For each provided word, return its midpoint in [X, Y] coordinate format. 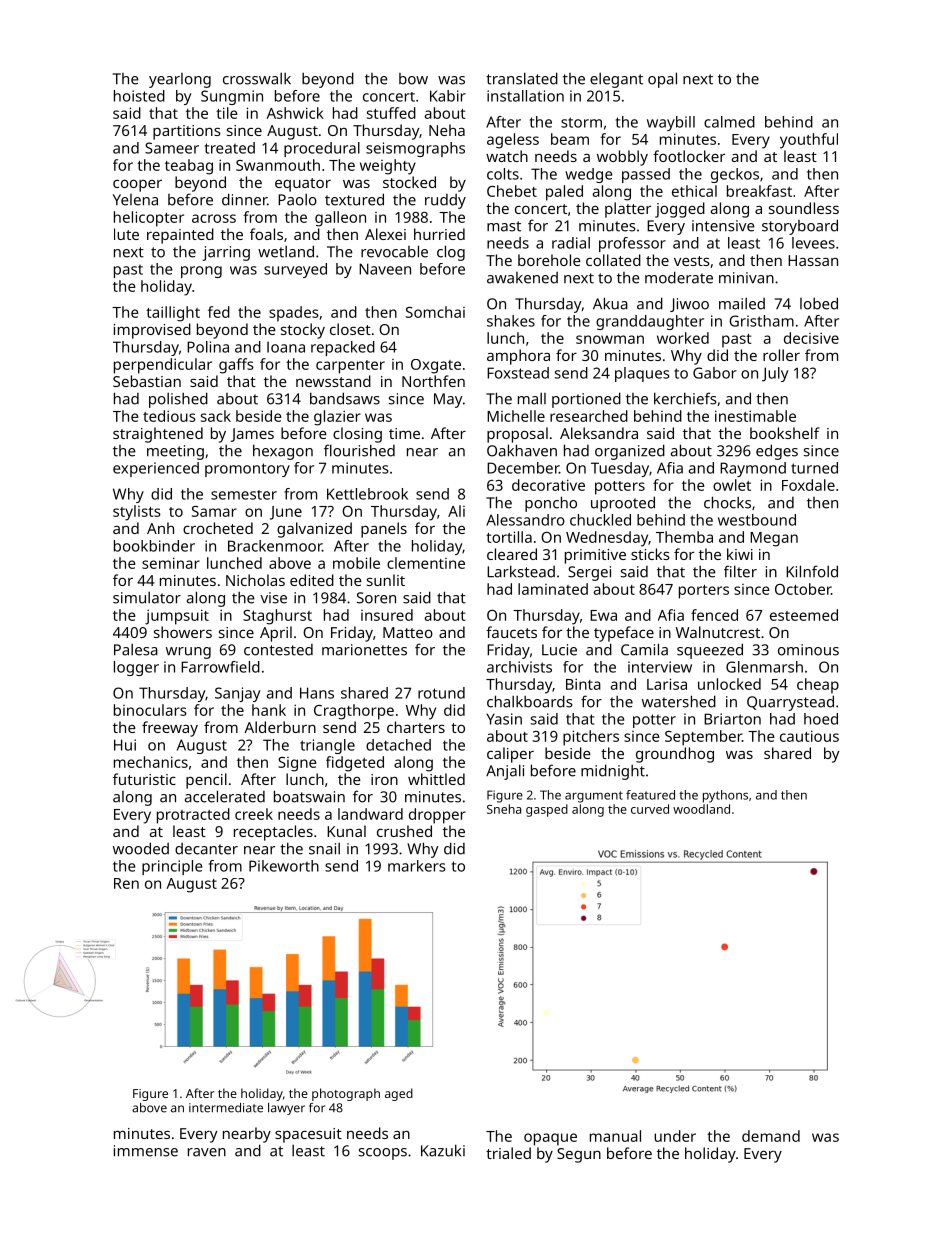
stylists [137, 513]
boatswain [309, 796]
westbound [757, 520]
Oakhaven [522, 450]
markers [417, 866]
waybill [671, 123]
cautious [809, 736]
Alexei [385, 234]
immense [146, 1151]
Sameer [172, 148]
